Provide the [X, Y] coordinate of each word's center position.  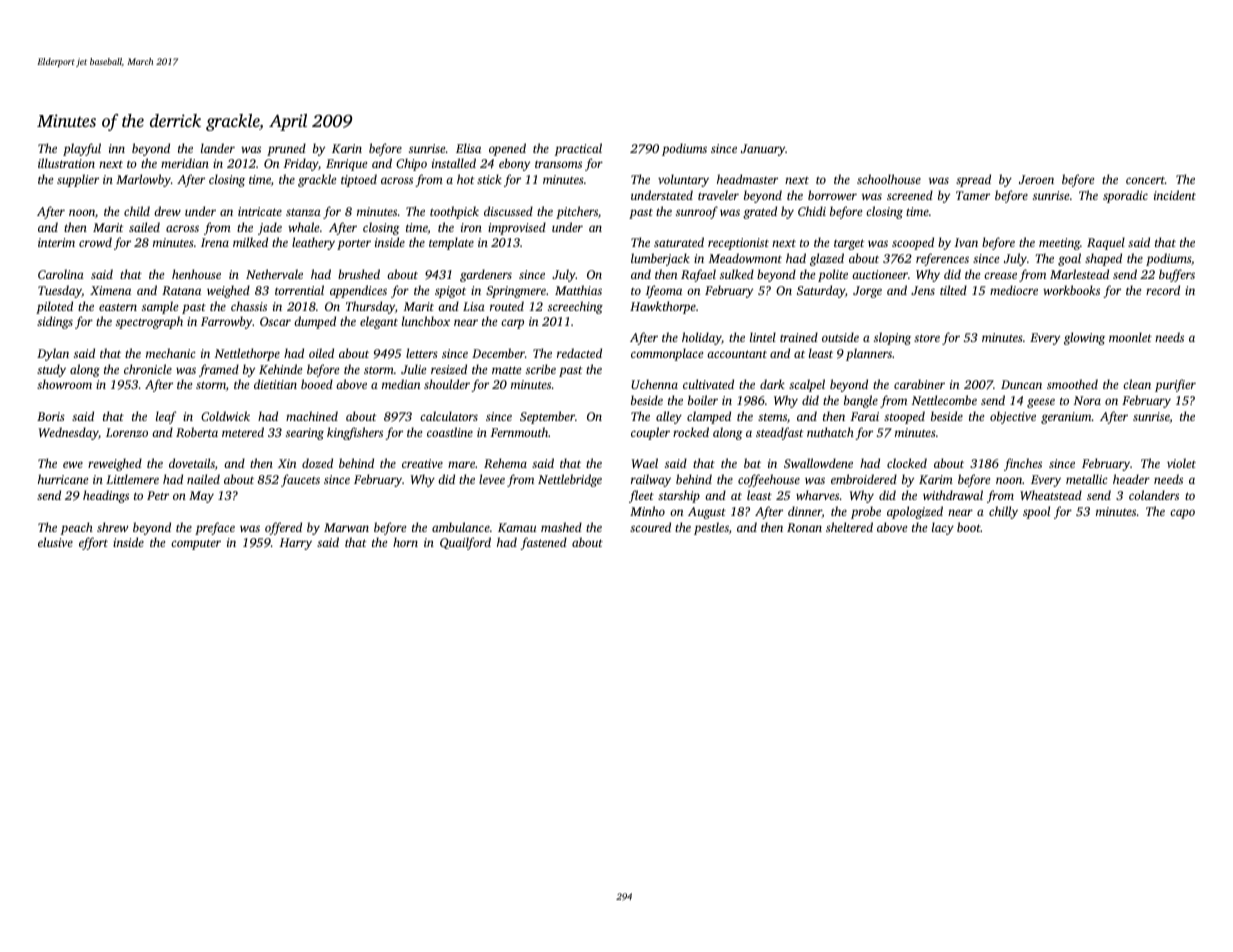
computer [196, 544]
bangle [861, 401]
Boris [51, 416]
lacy [943, 528]
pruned [286, 149]
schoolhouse [889, 179]
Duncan [1021, 384]
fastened [543, 543]
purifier [1175, 385]
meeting [1059, 244]
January [763, 150]
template [451, 243]
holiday [701, 338]
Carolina [61, 274]
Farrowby [227, 322]
